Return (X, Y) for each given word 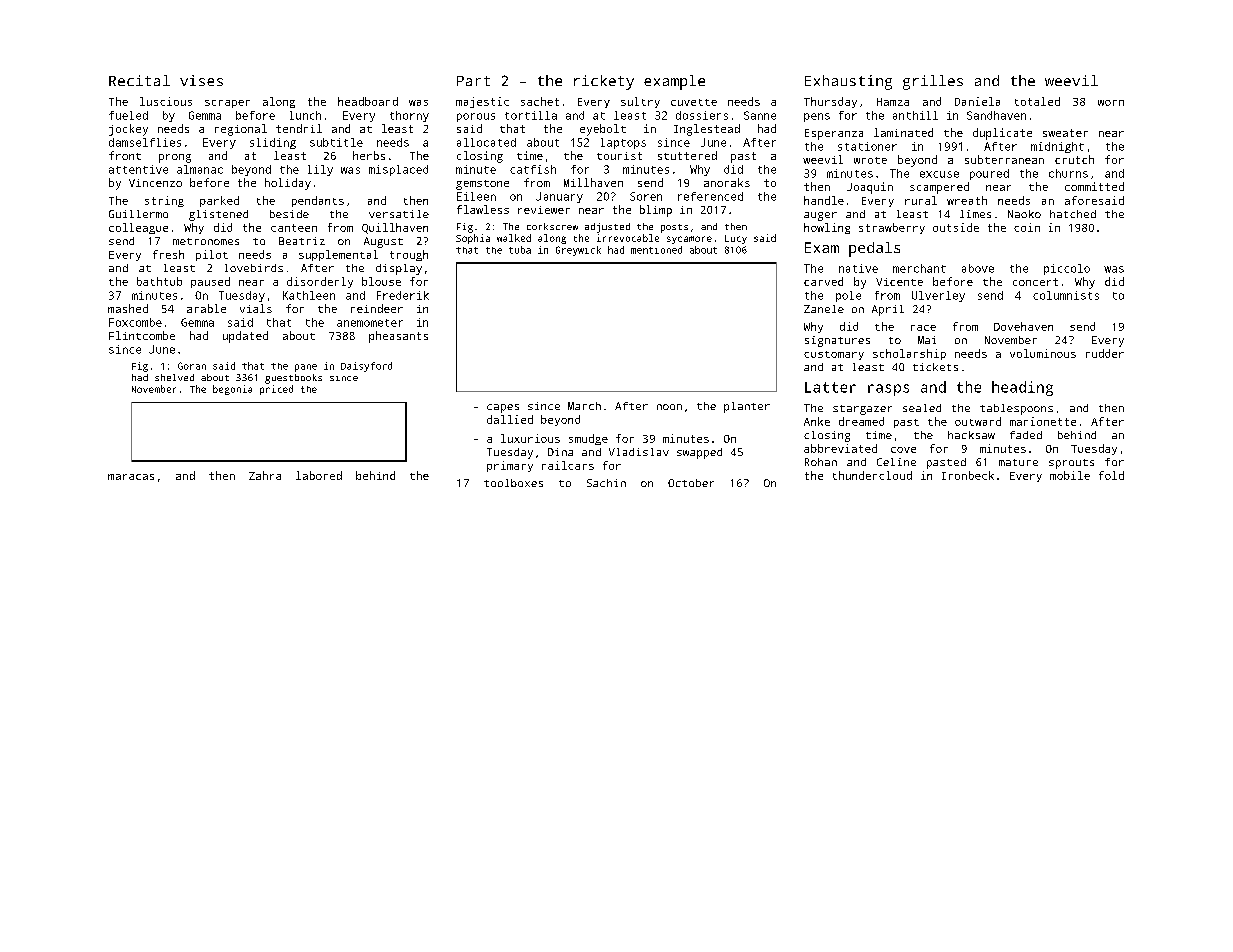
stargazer (862, 410)
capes (503, 408)
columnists (1066, 295)
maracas (131, 477)
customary (834, 355)
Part (473, 81)
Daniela (977, 101)
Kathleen (309, 295)
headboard (368, 101)
